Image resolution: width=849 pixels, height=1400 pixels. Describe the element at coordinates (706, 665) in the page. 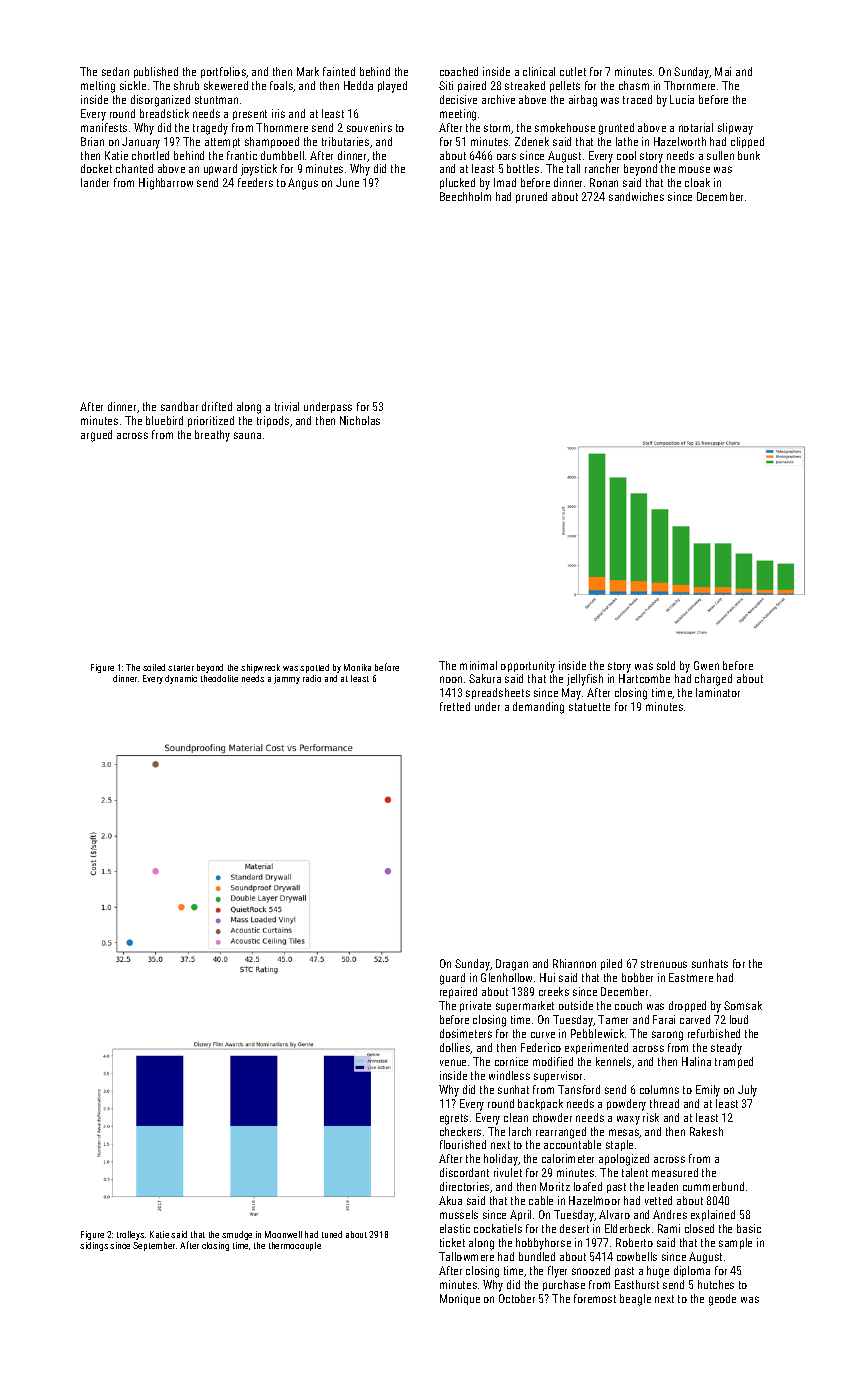

I see `Gwen` at that location.
